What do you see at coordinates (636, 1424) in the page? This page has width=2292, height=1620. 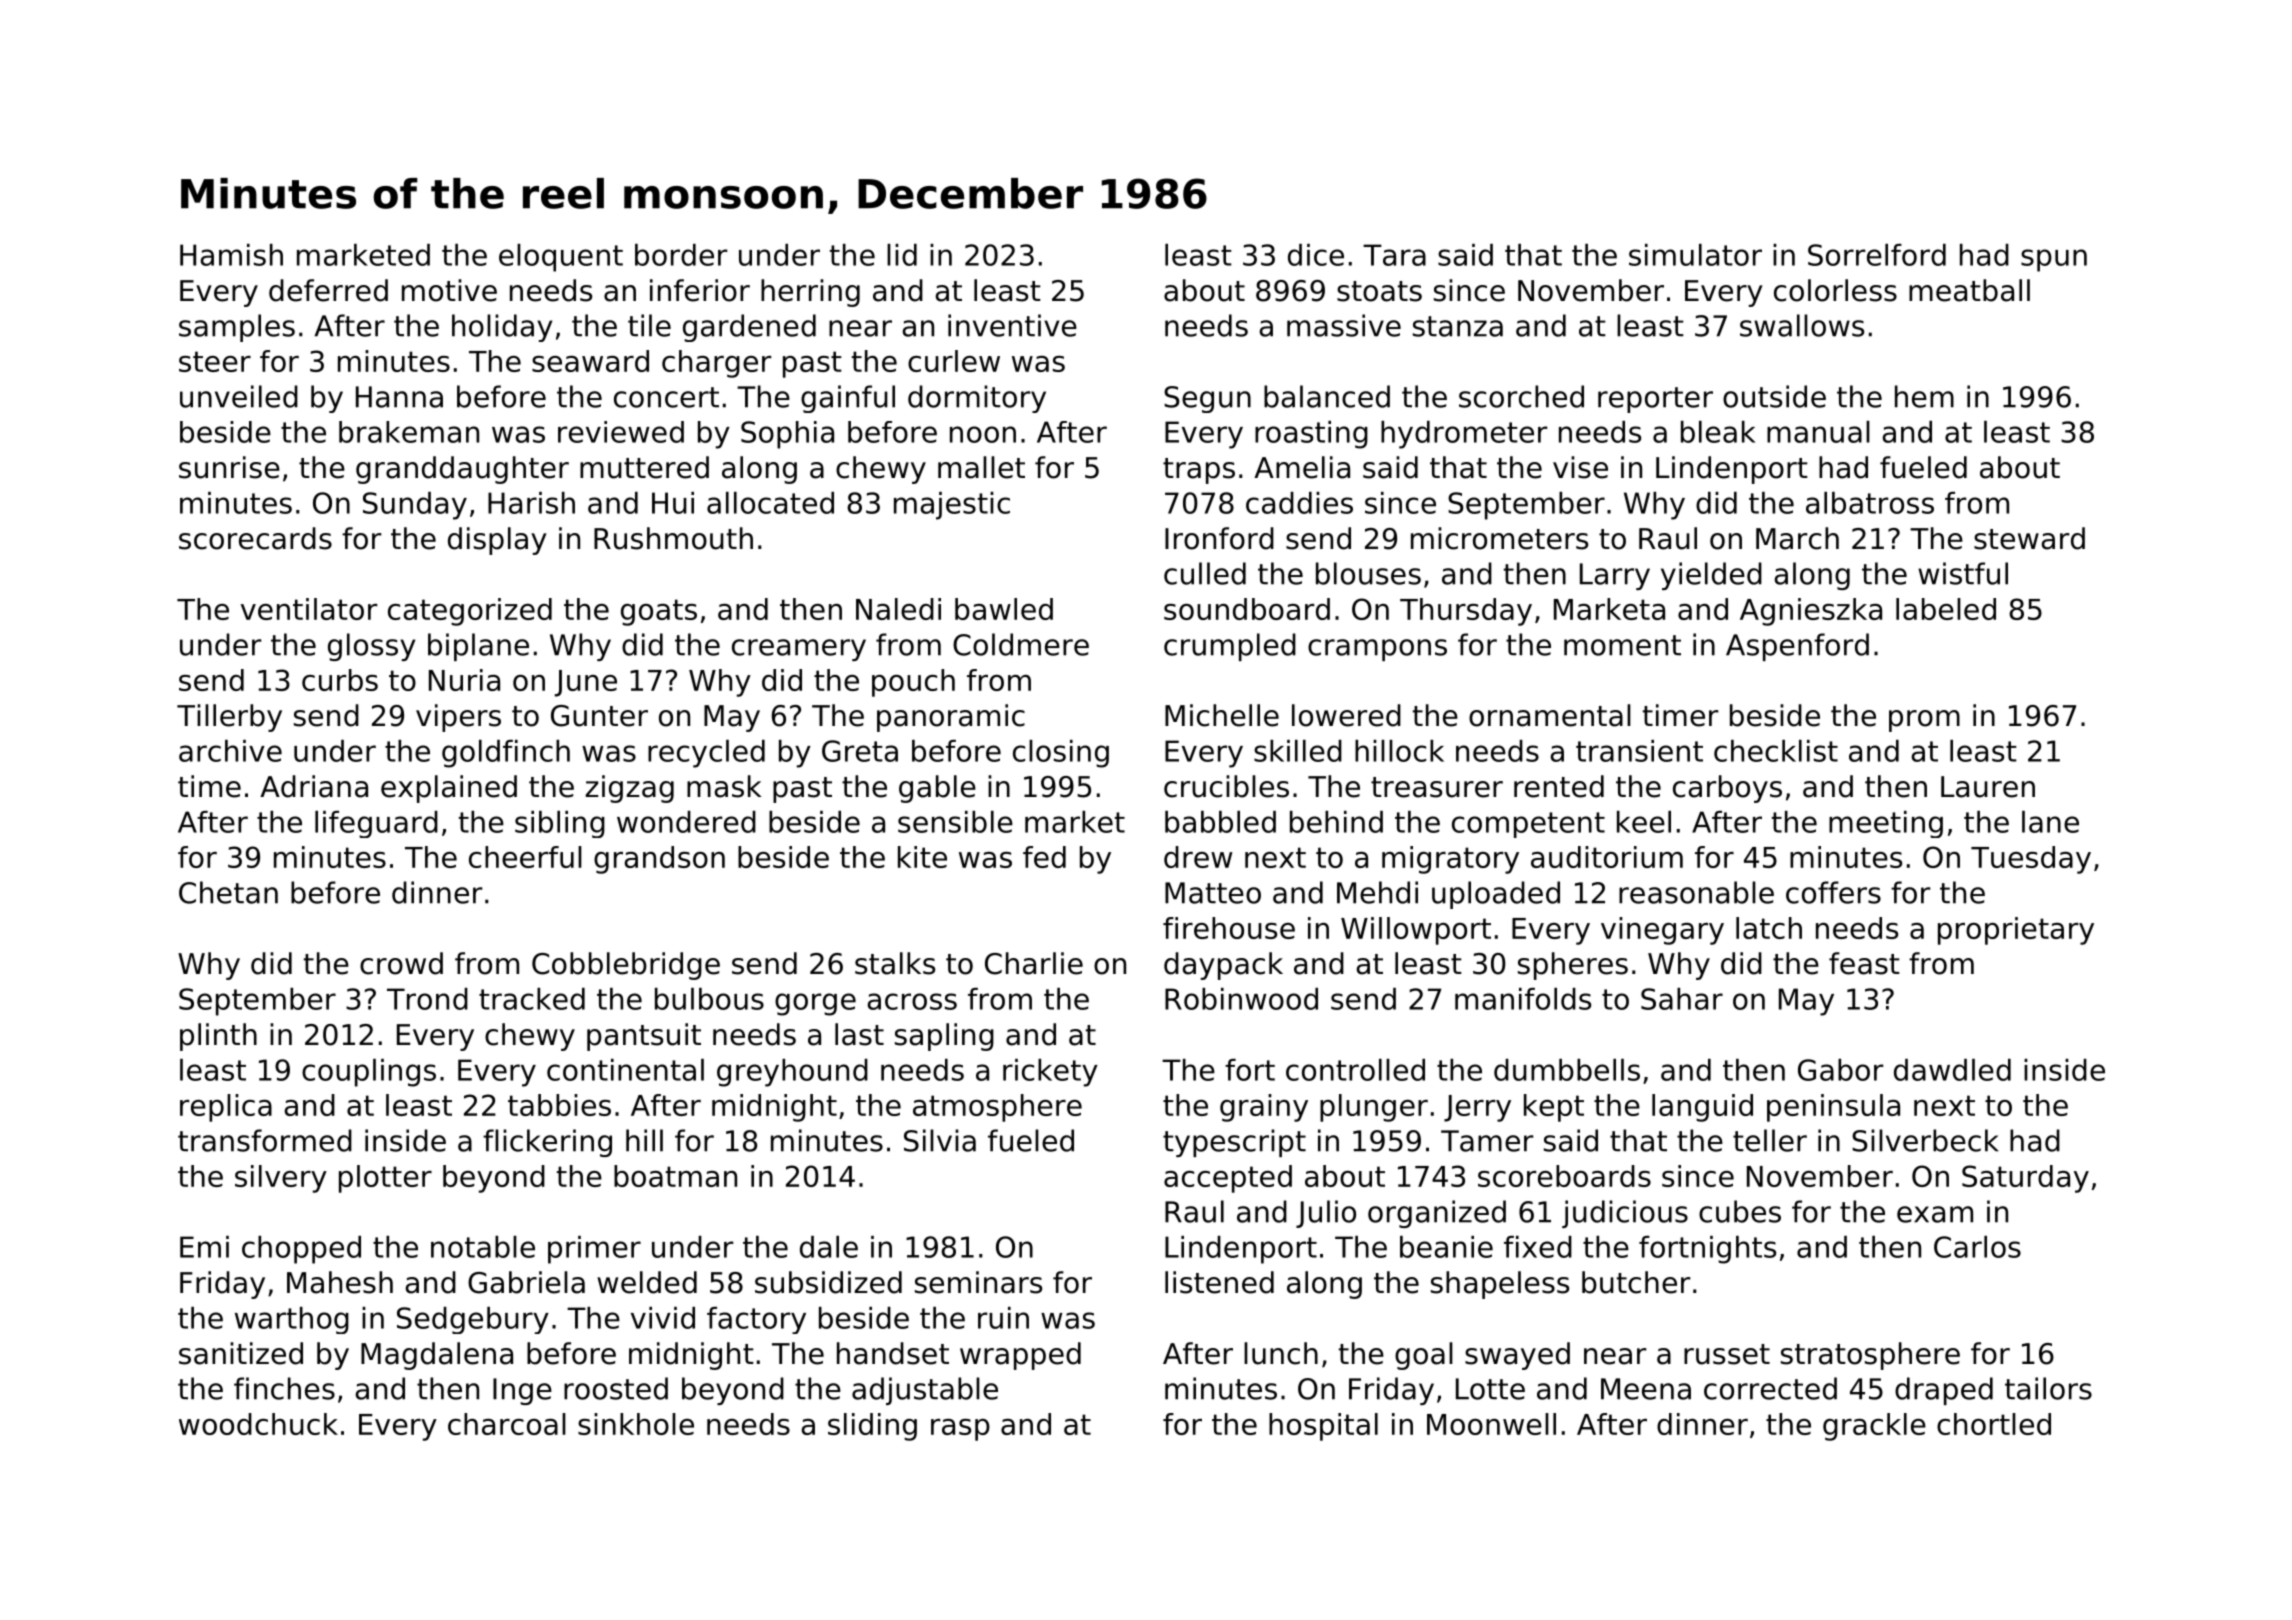 I see `sinkhole` at bounding box center [636, 1424].
